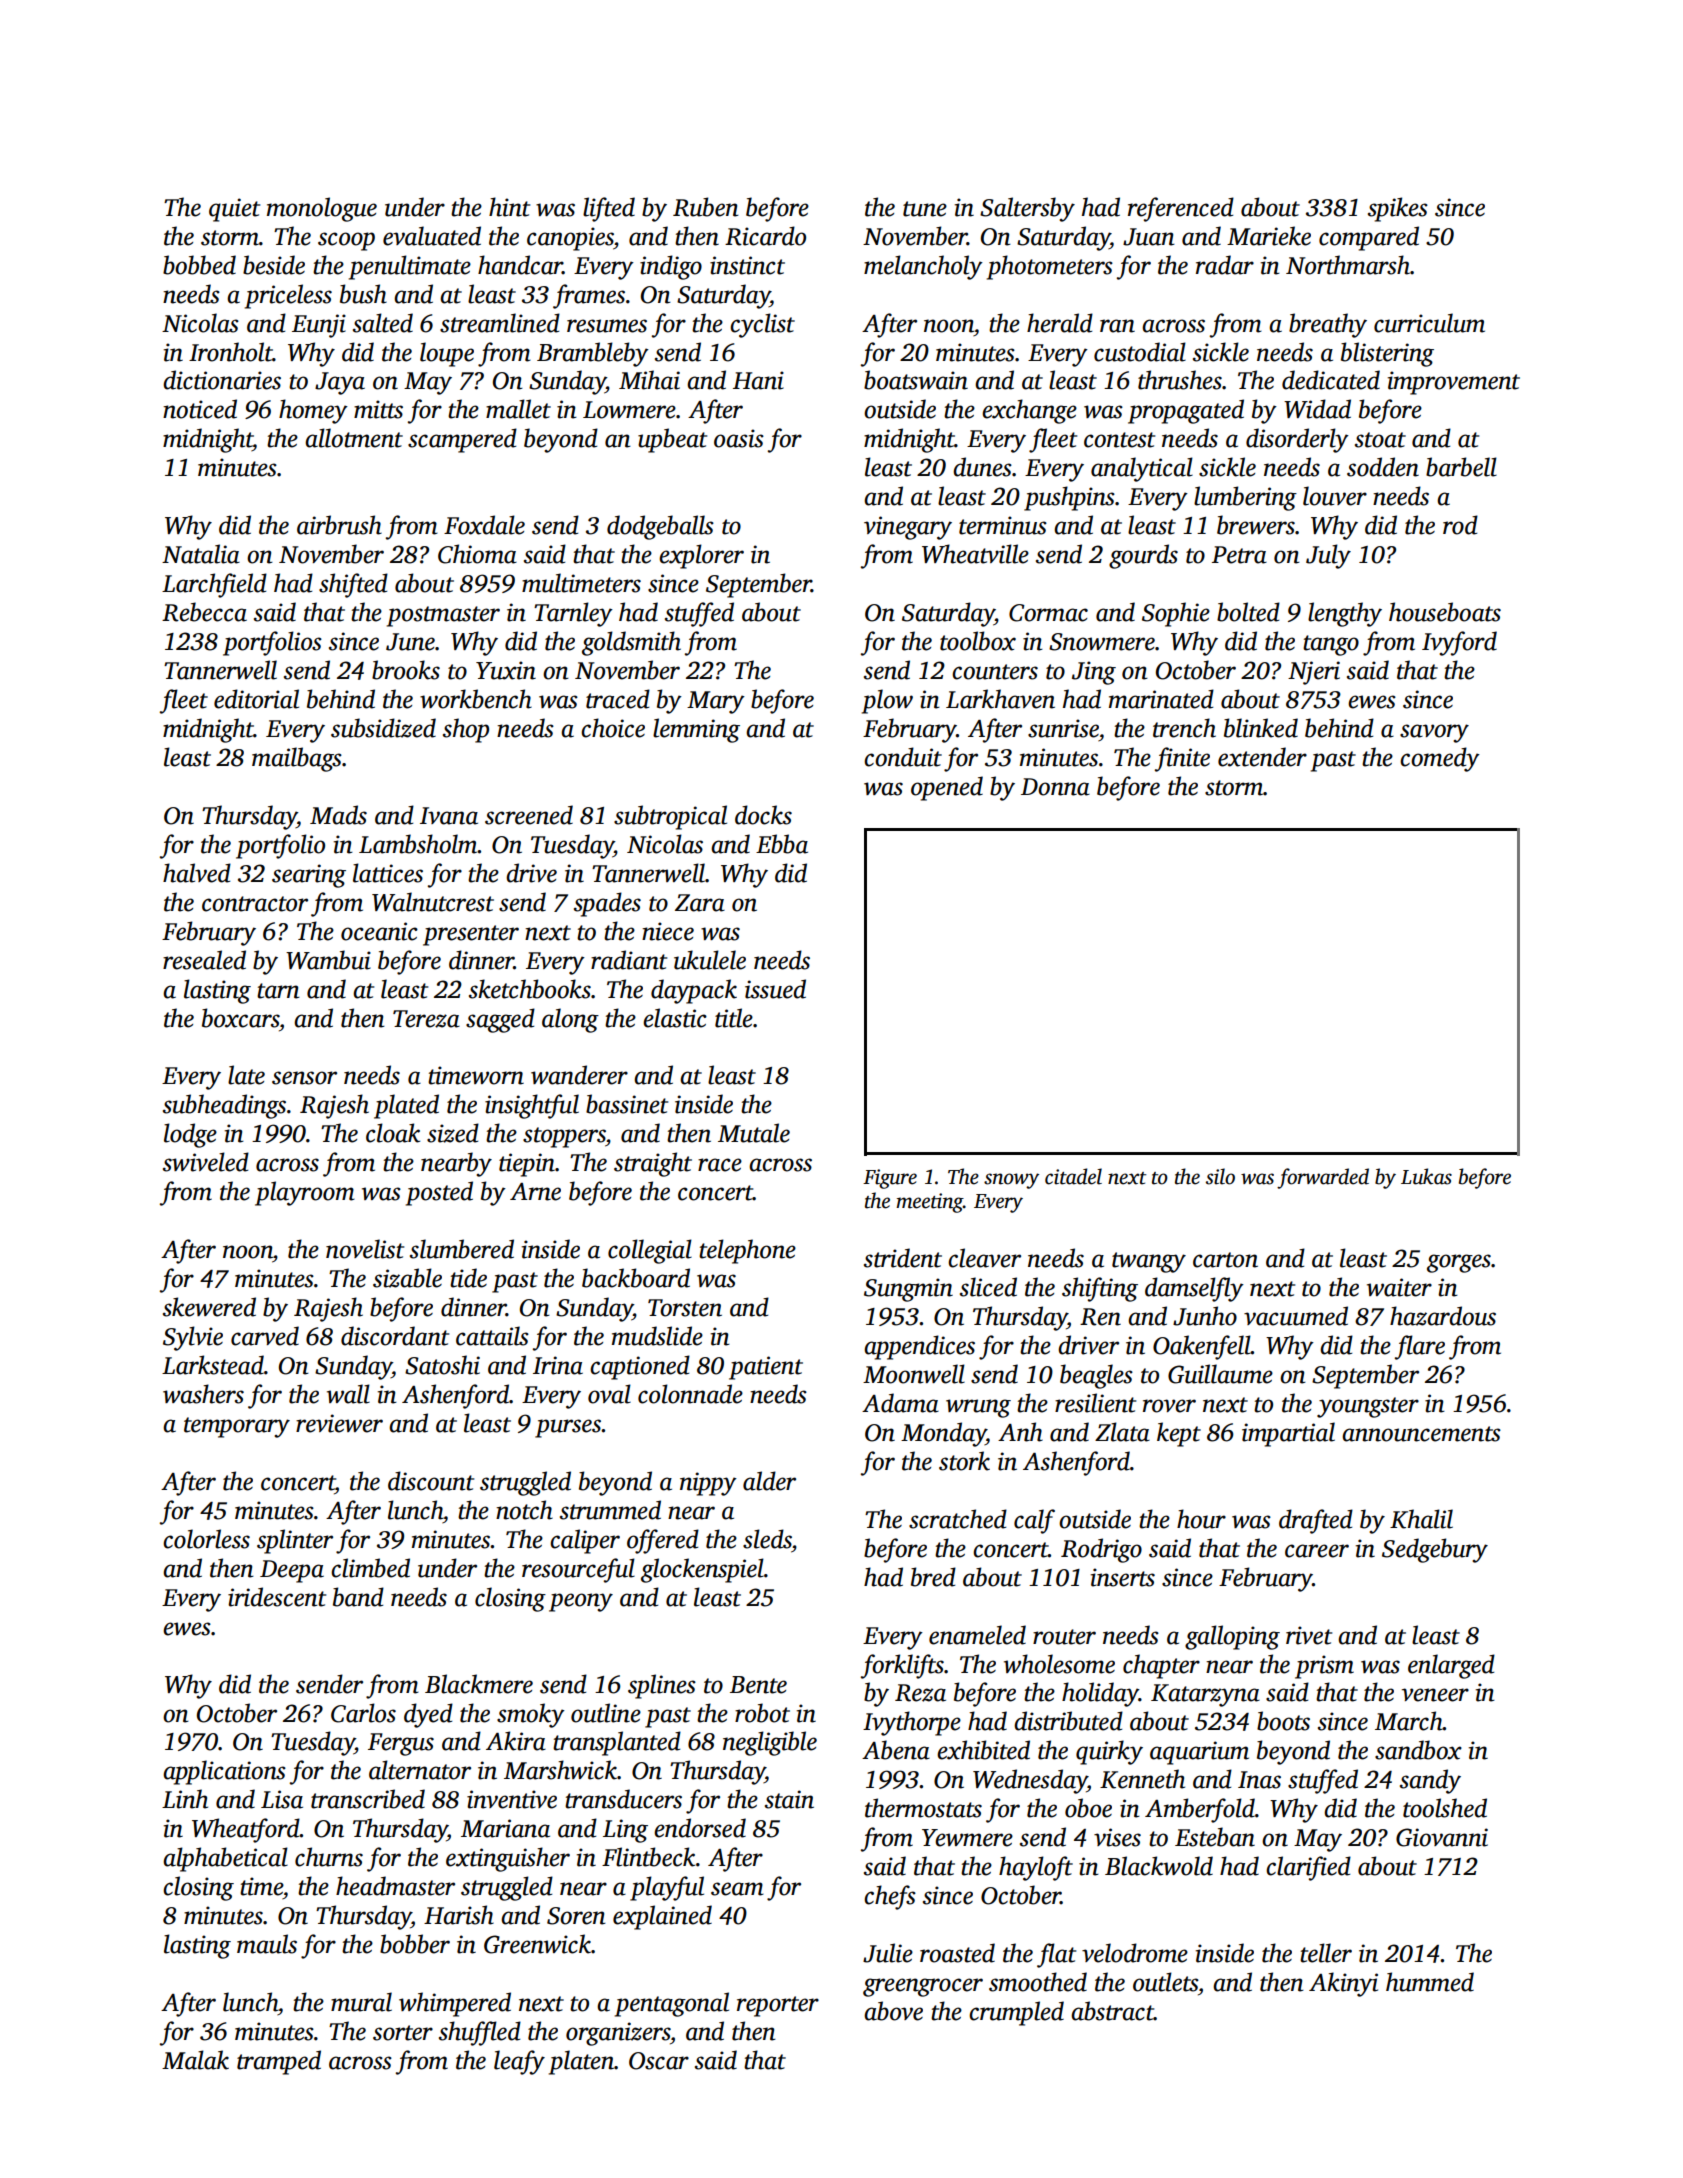 The image size is (1683, 2178). I want to click on temporary, so click(237, 1427).
